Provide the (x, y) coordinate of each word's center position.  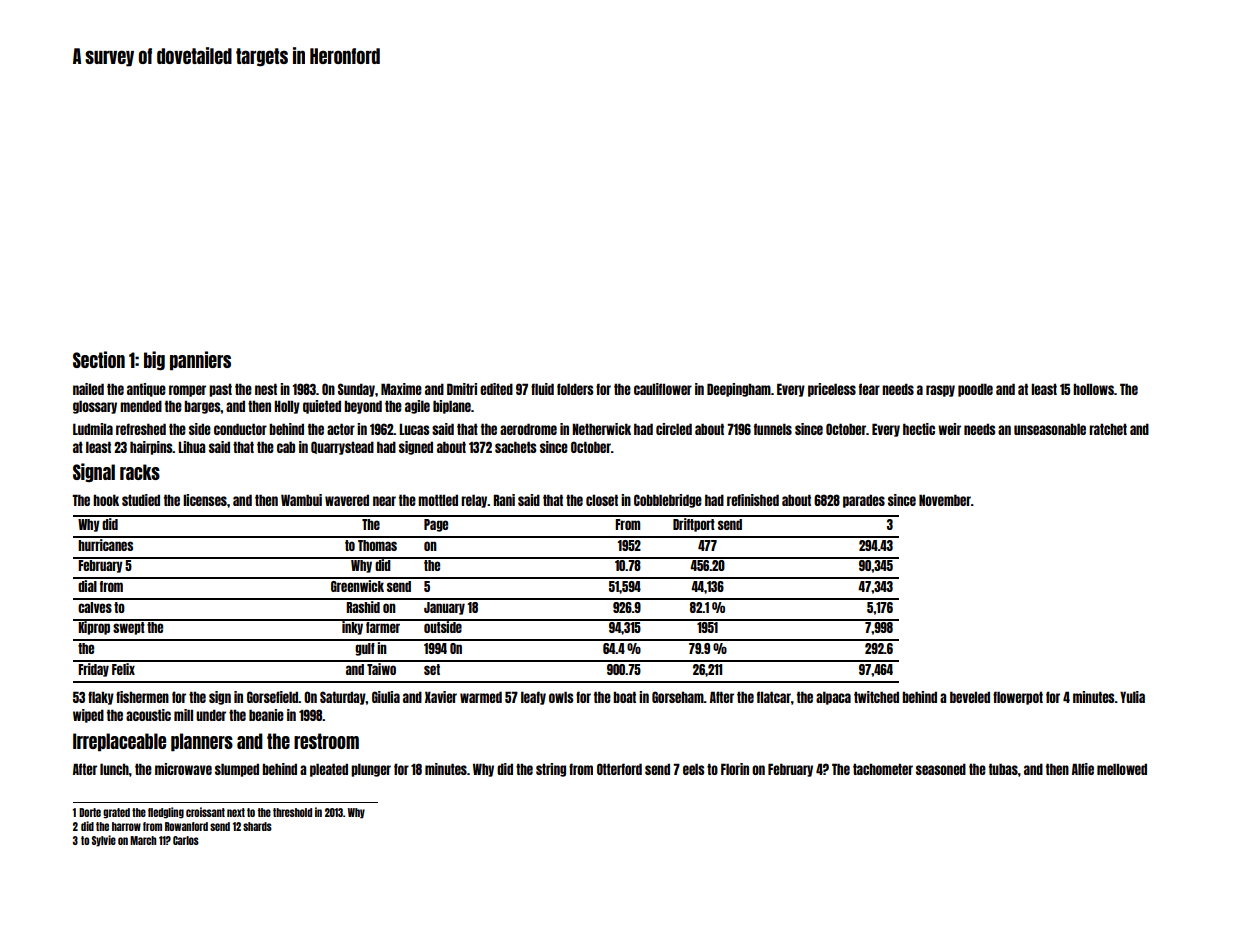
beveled (970, 697)
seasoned (941, 769)
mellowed (1122, 769)
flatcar (774, 697)
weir (949, 429)
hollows (1093, 389)
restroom (326, 741)
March (143, 840)
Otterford (619, 769)
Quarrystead (342, 448)
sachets (516, 447)
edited (496, 389)
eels (694, 769)
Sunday (356, 390)
